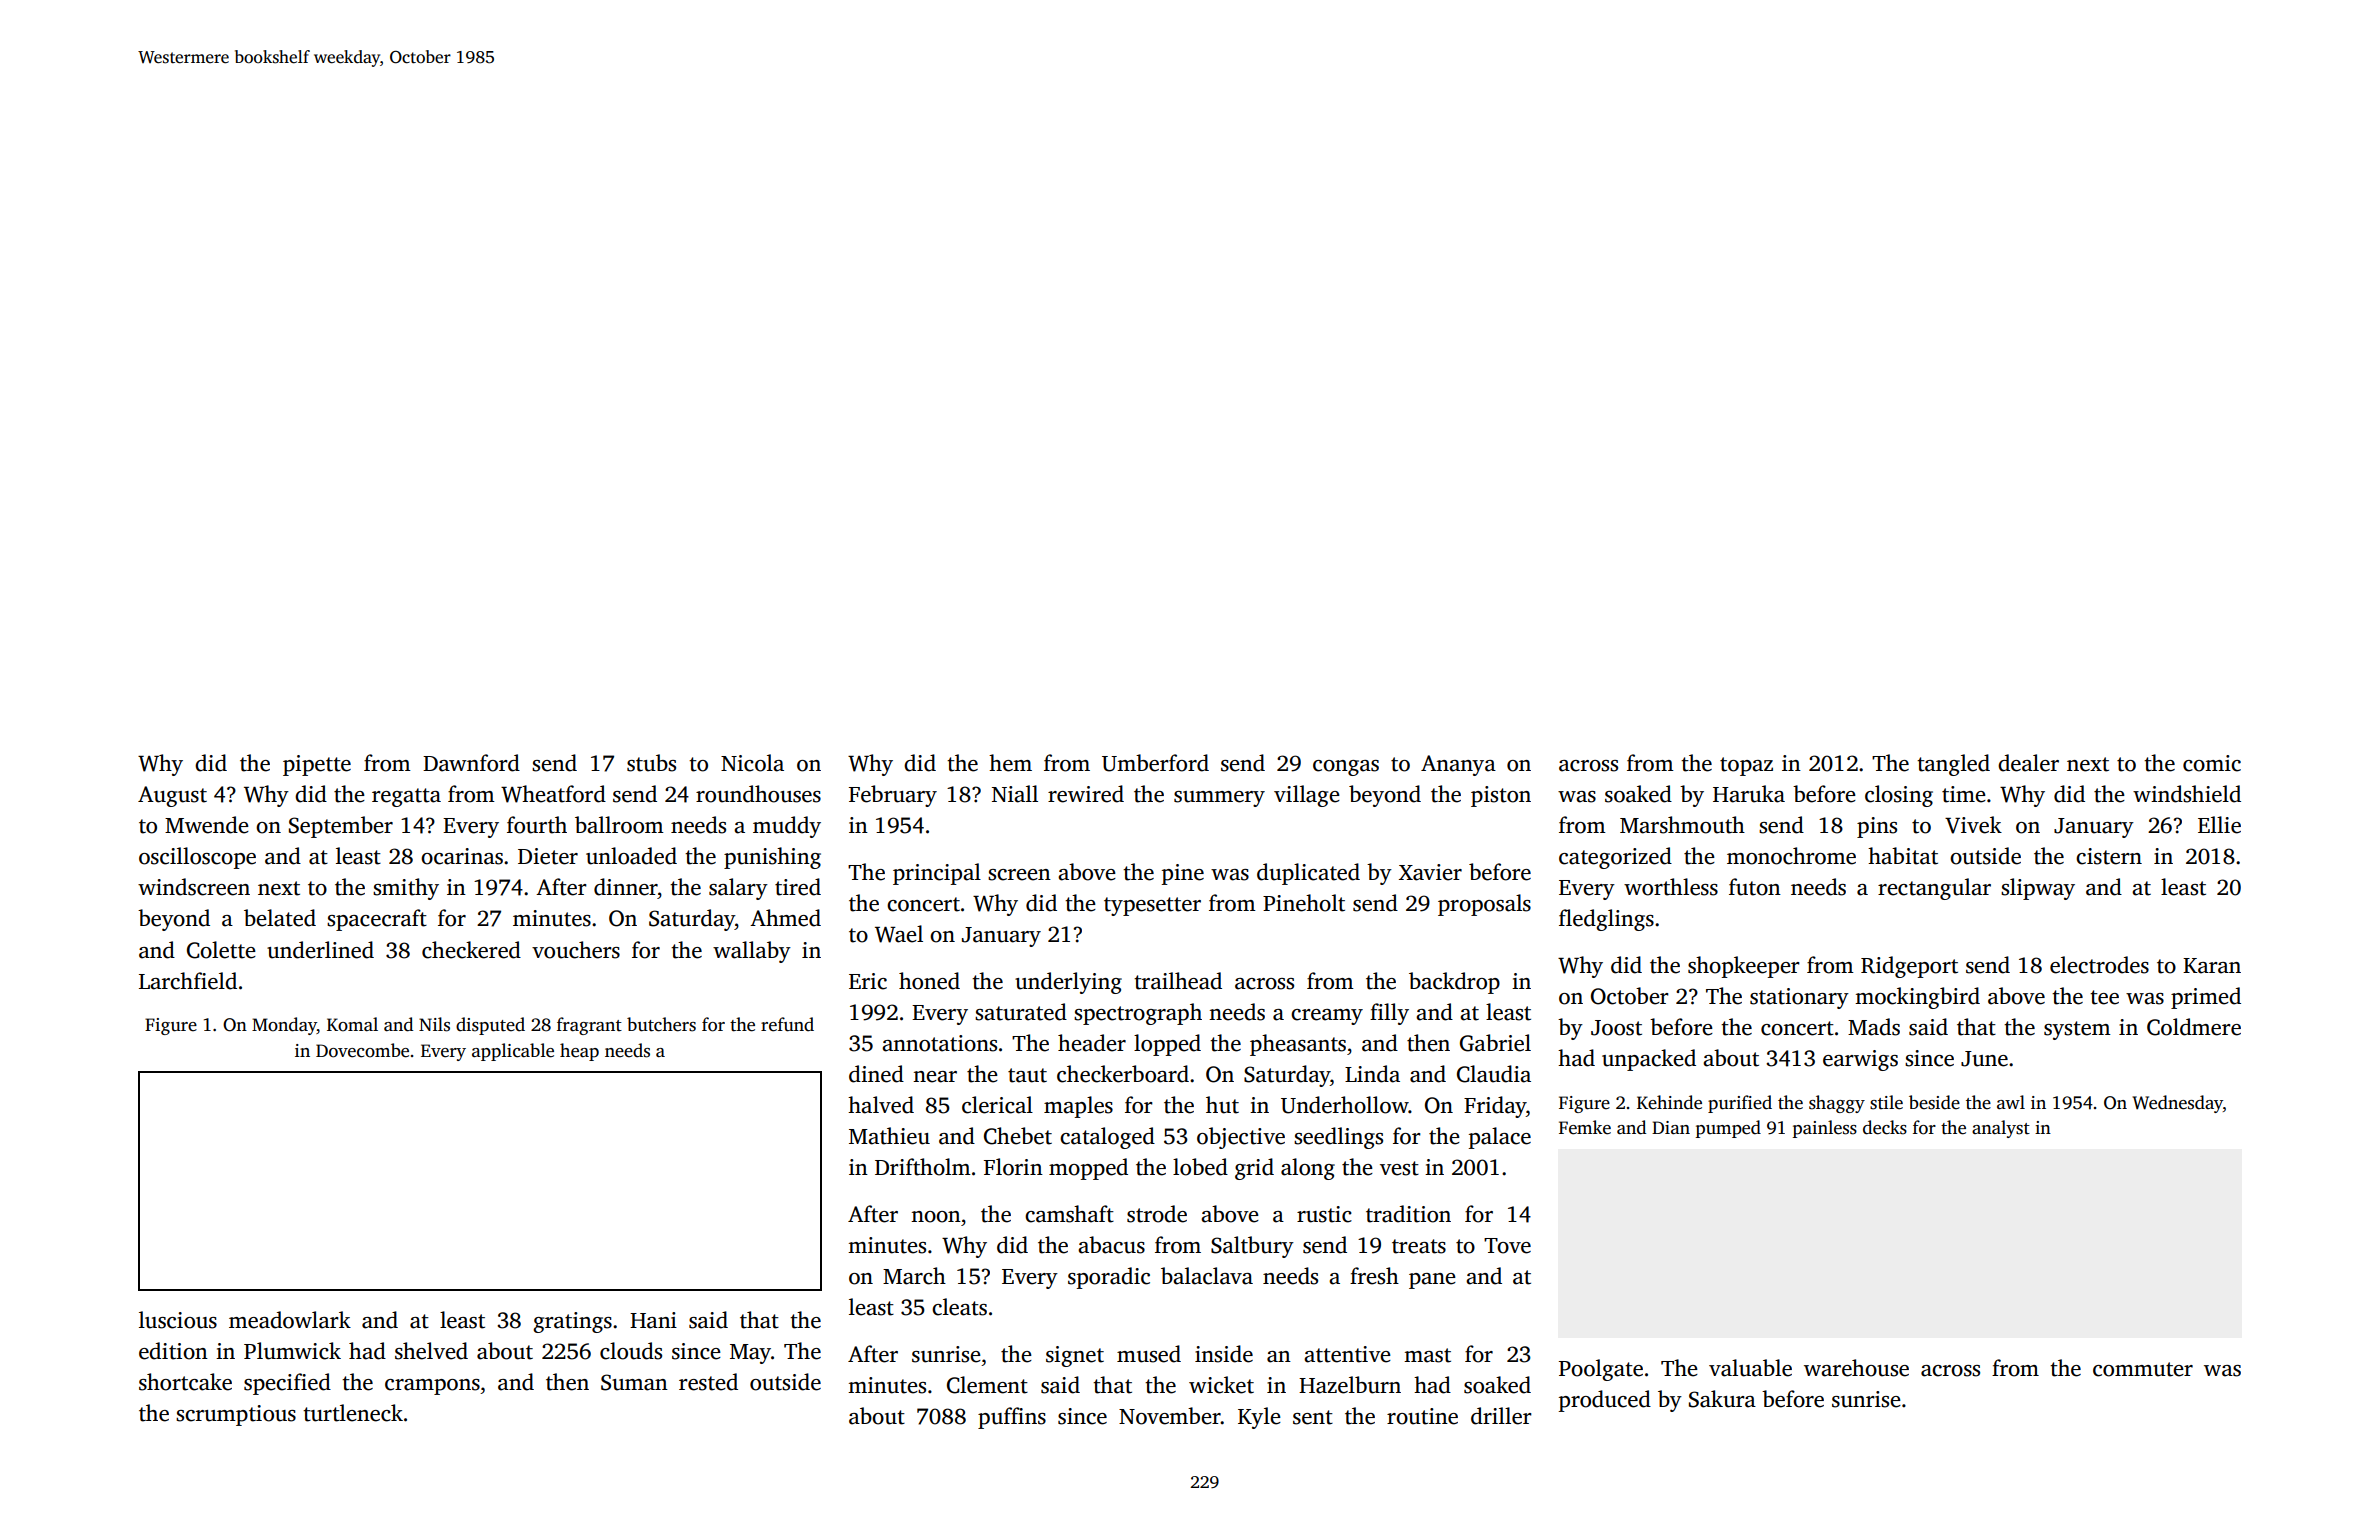  What do you see at coordinates (889, 1136) in the document?
I see `Mathieu` at bounding box center [889, 1136].
